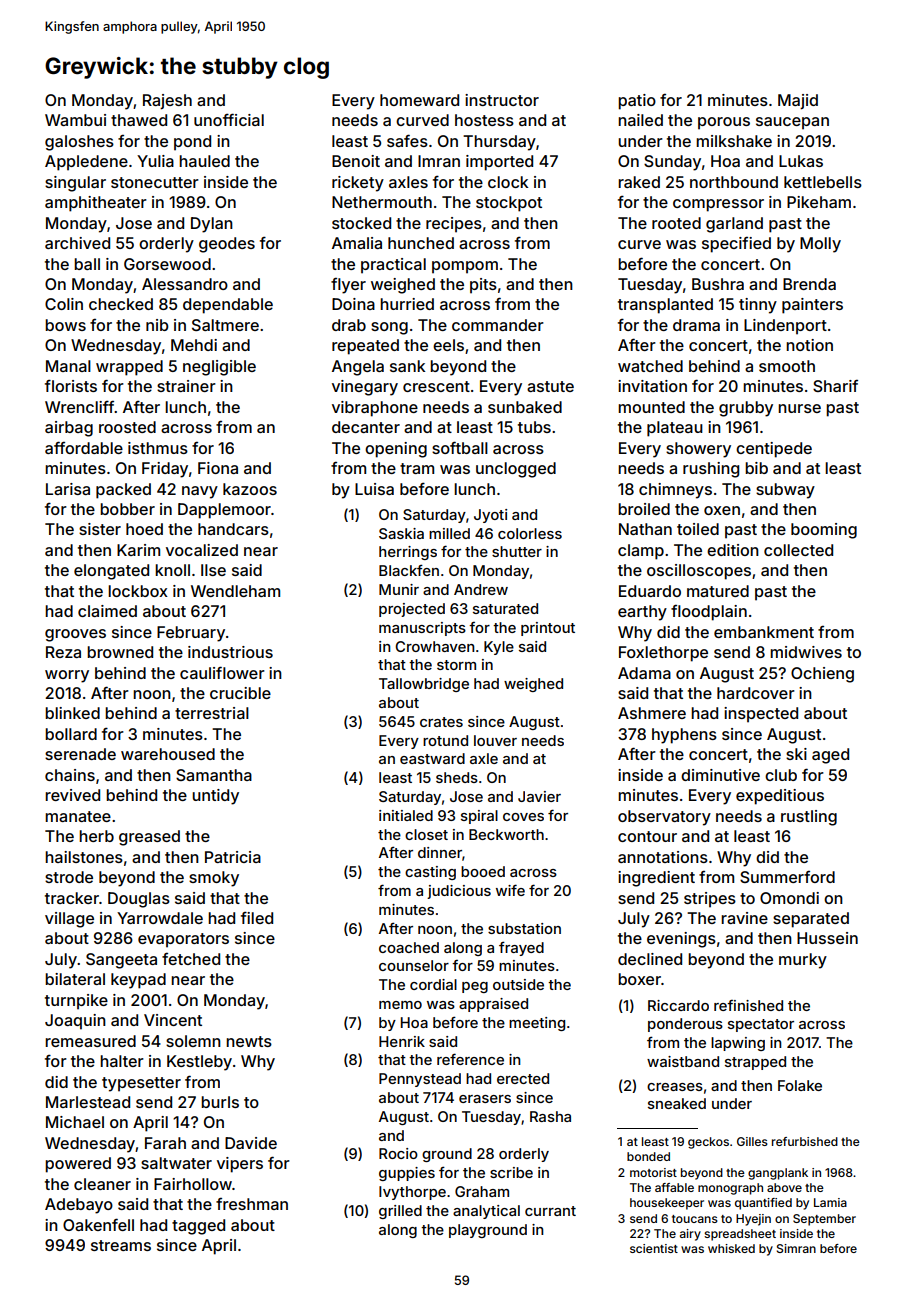 The image size is (908, 1316). What do you see at coordinates (176, 1163) in the document?
I see `saltwater` at bounding box center [176, 1163].
